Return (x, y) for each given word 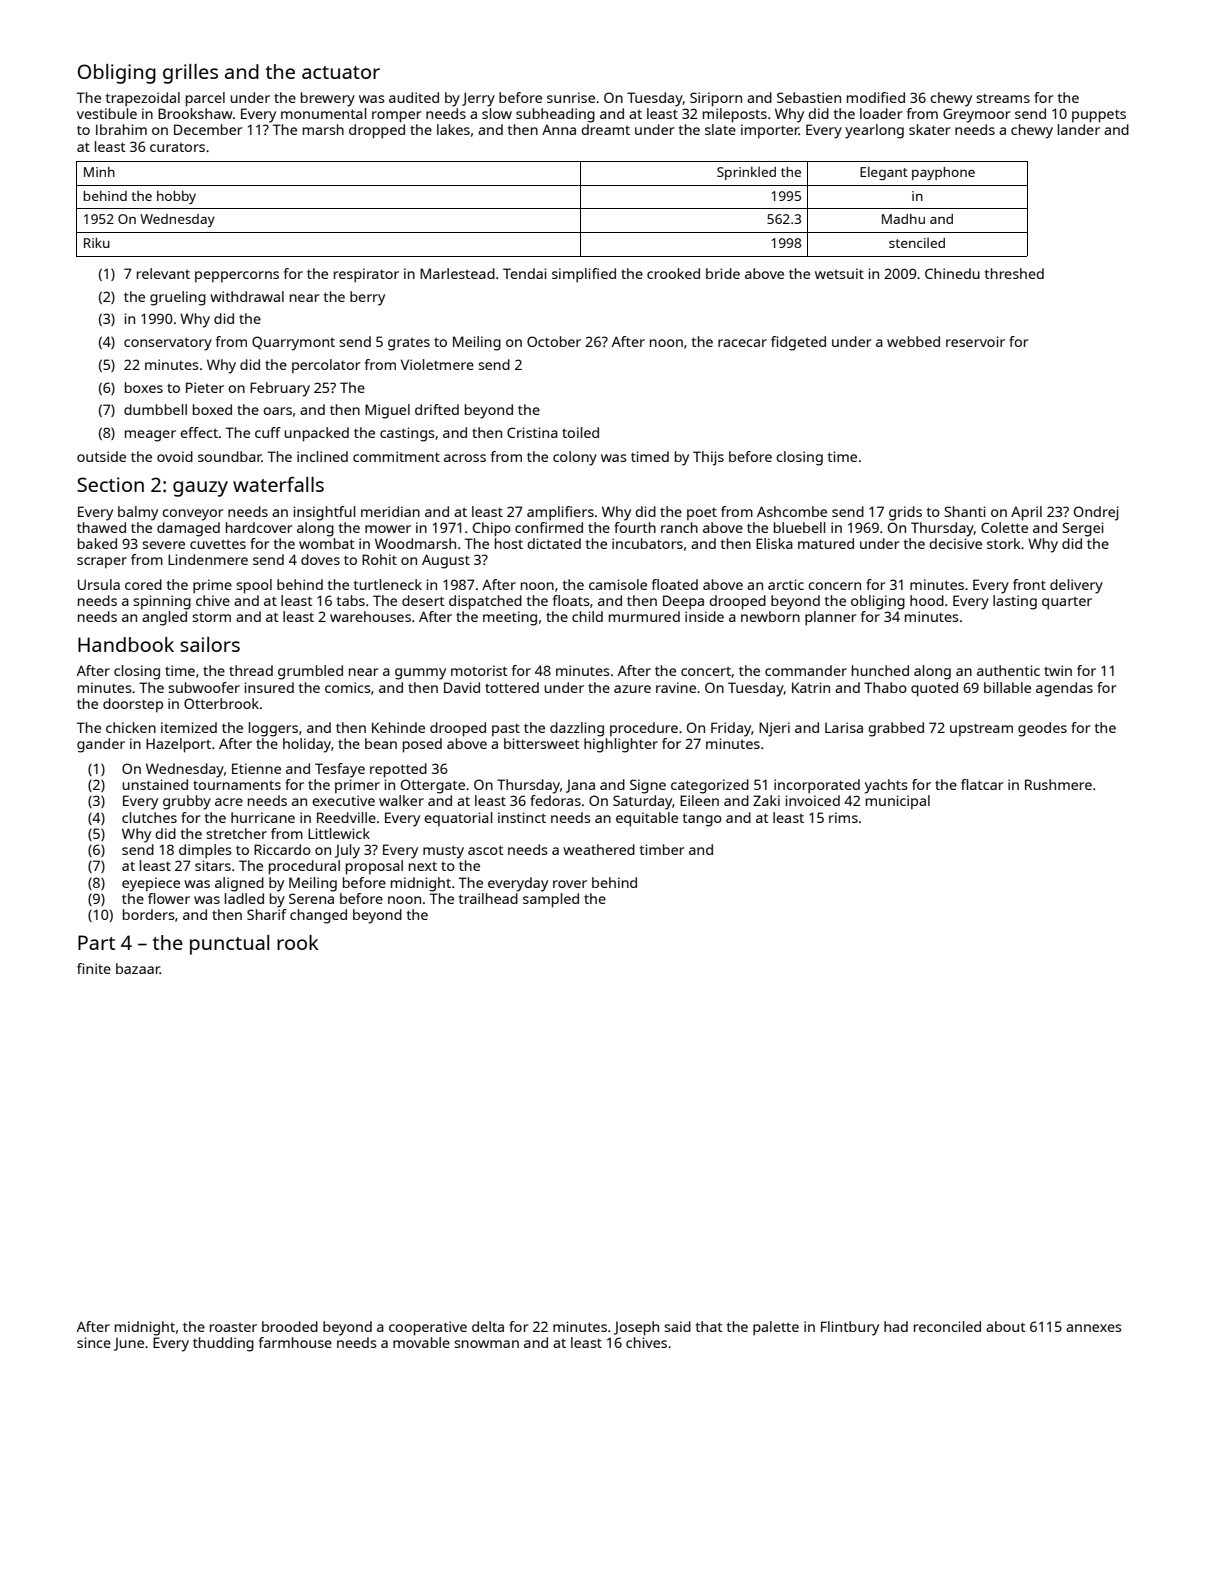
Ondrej (1096, 513)
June (129, 1344)
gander (101, 745)
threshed (1014, 273)
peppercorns (237, 277)
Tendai (525, 273)
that (709, 1326)
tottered (512, 687)
